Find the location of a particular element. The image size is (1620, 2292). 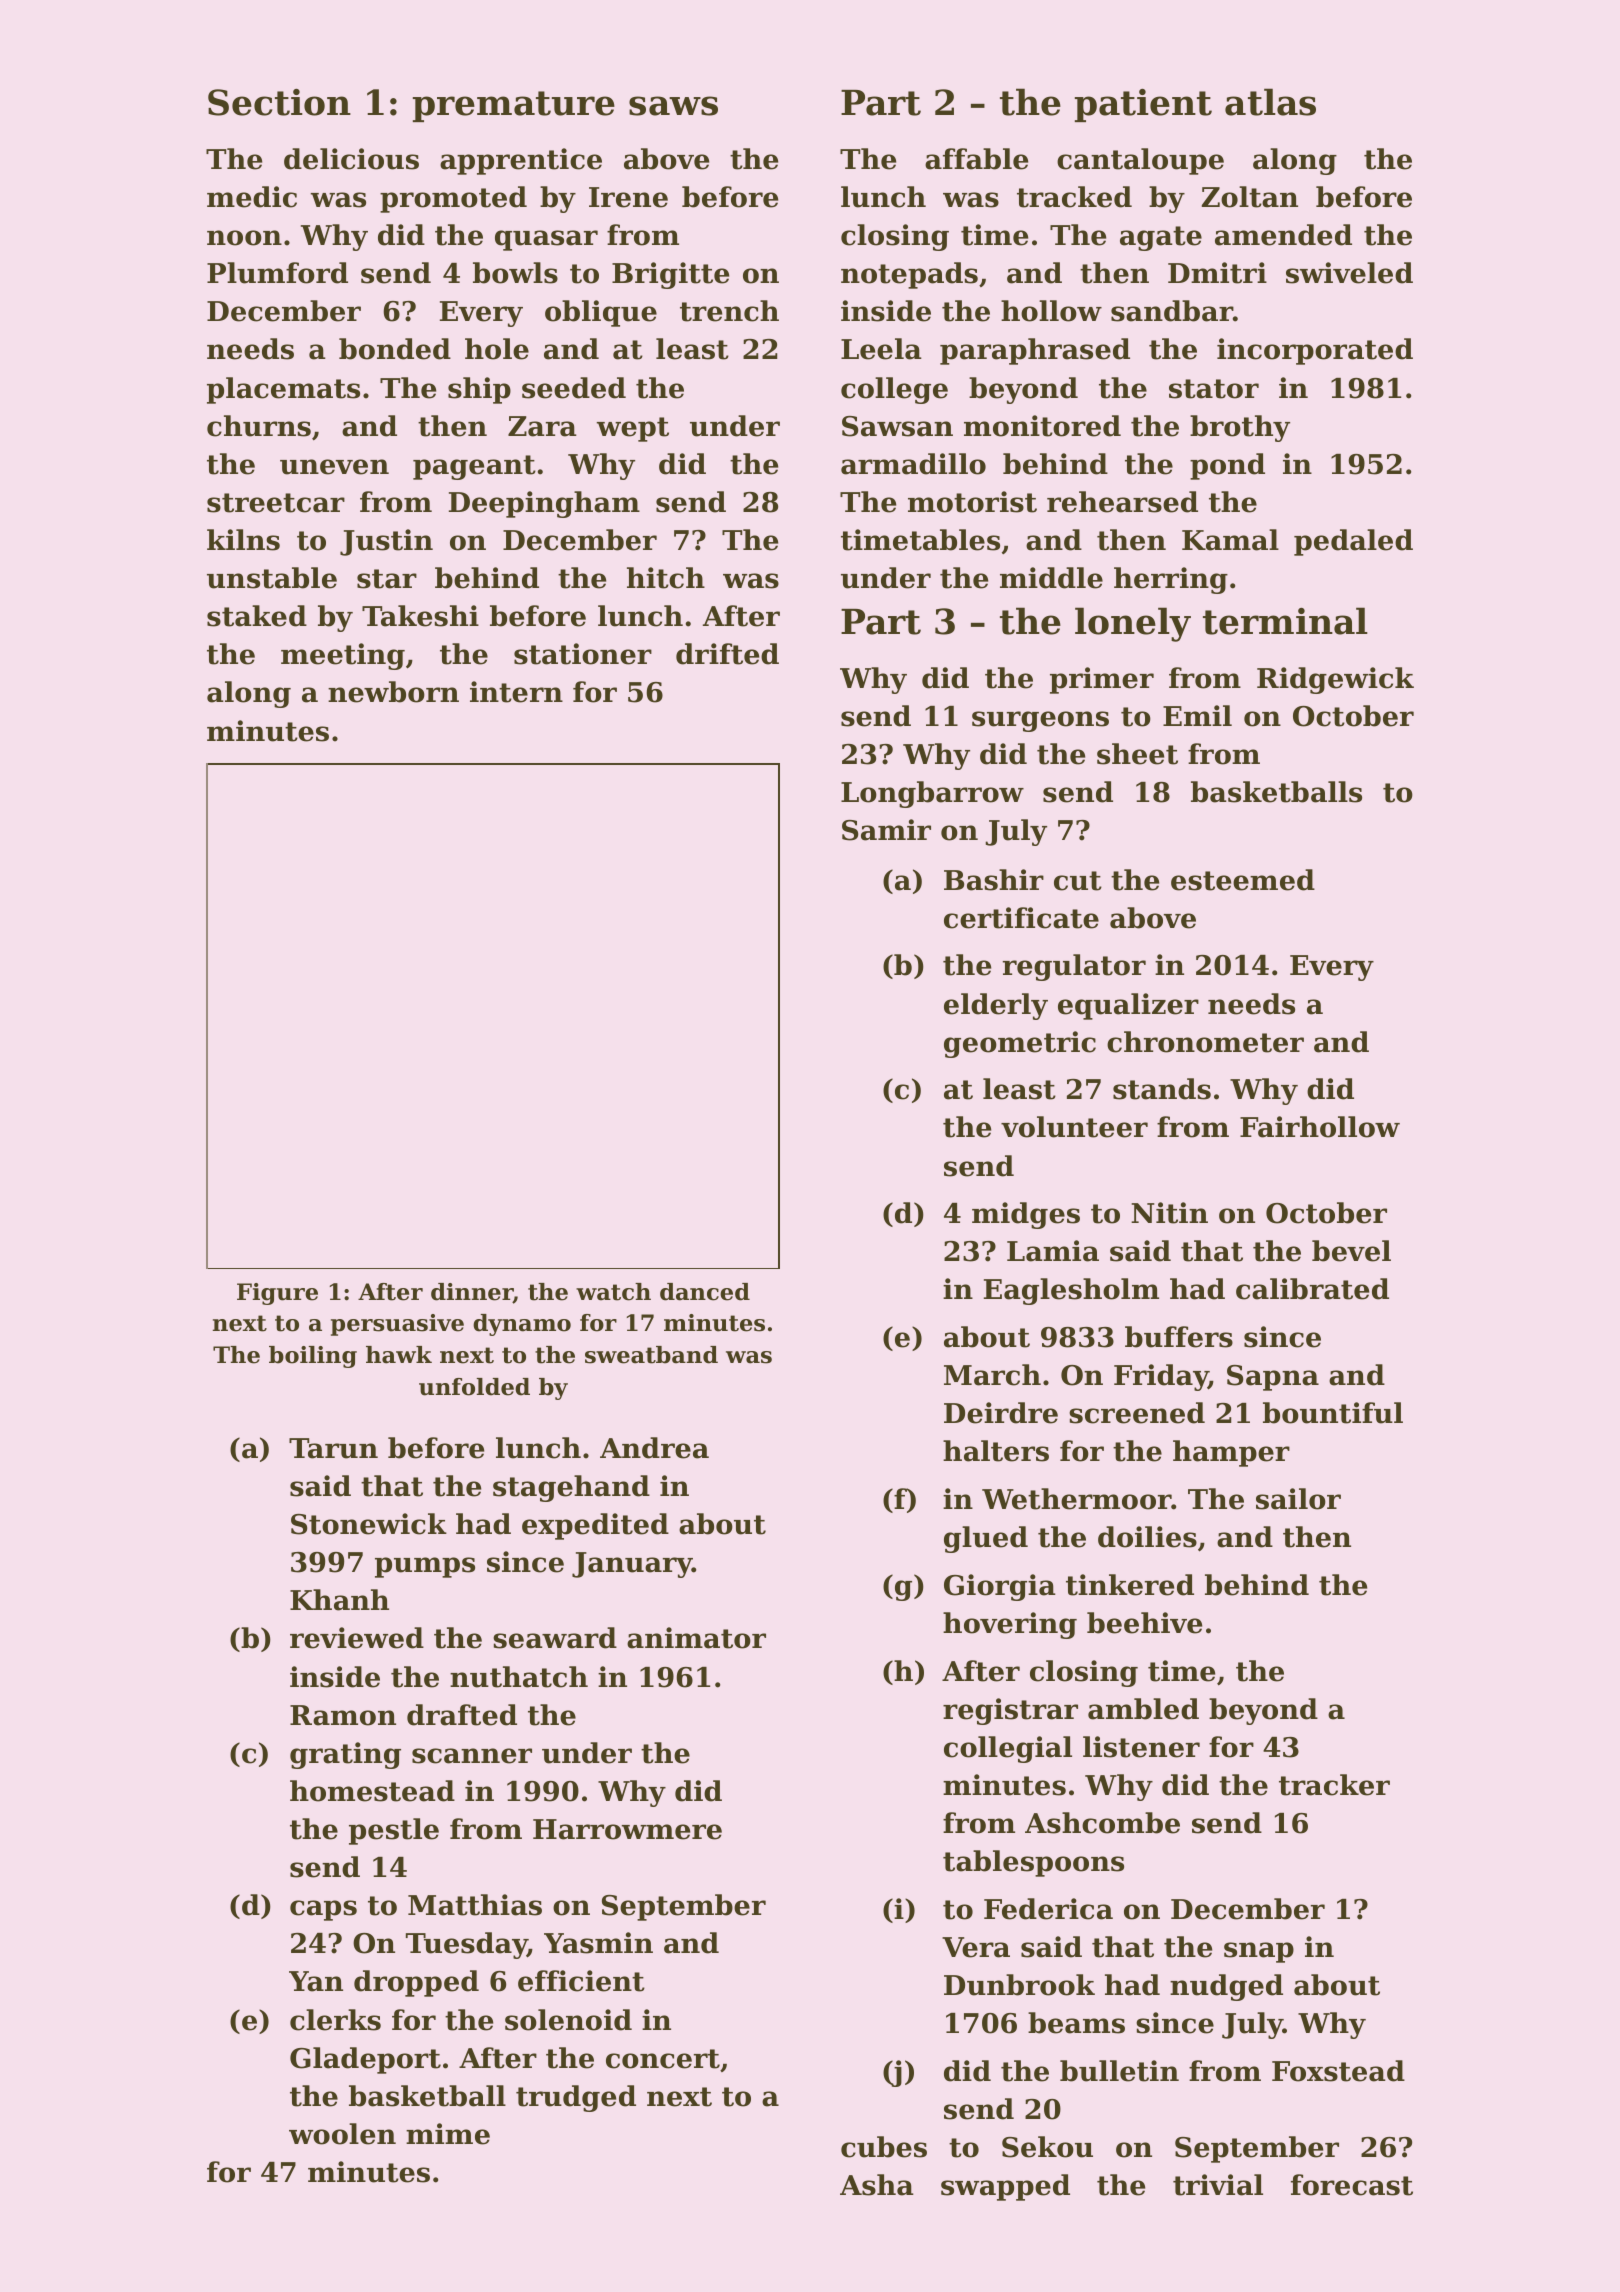

atlas is located at coordinates (1270, 102).
